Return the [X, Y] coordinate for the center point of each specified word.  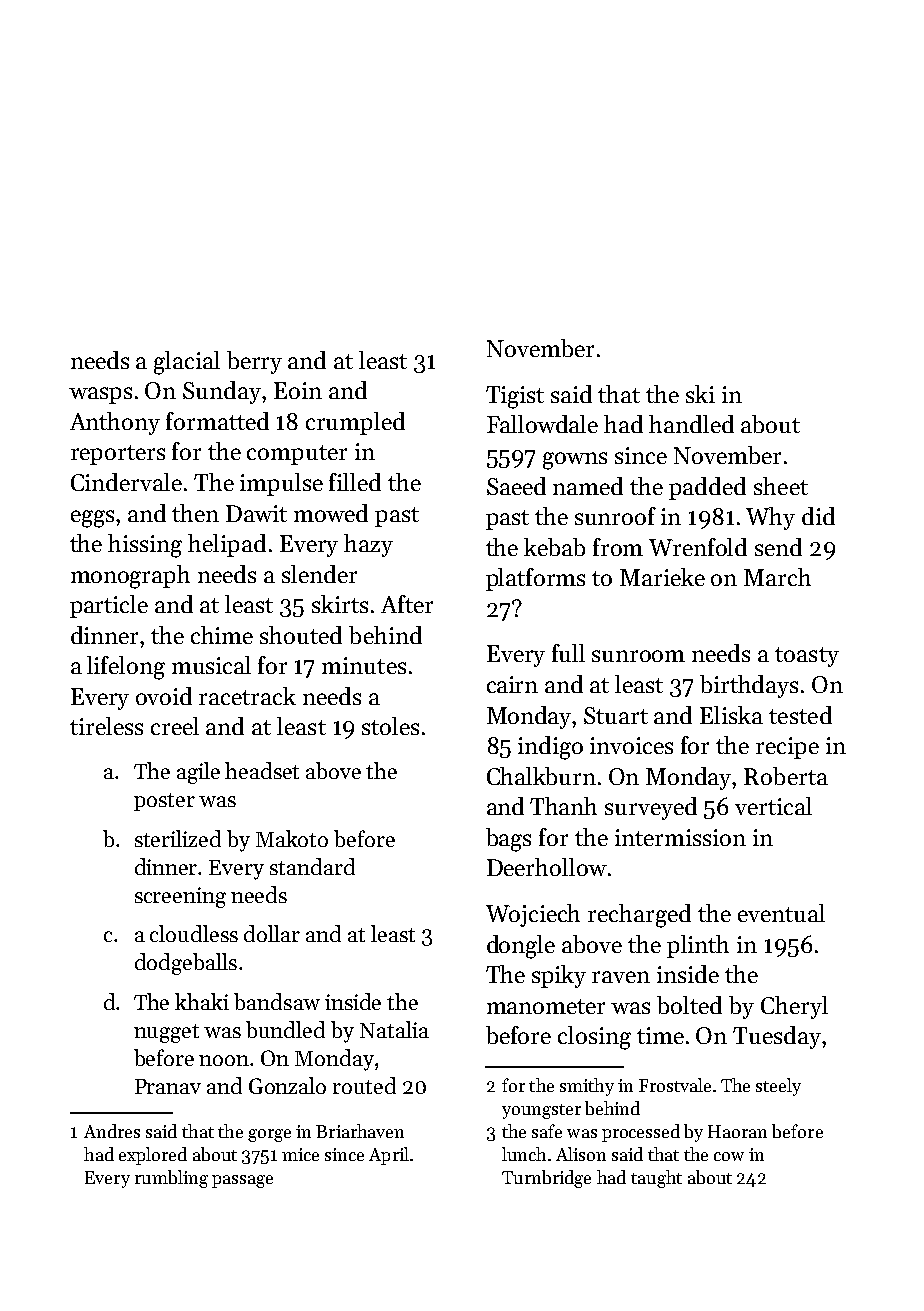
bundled [285, 1029]
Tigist [515, 397]
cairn [512, 684]
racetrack [247, 696]
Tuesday [777, 1037]
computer [297, 455]
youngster [541, 1111]
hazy [368, 545]
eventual [781, 913]
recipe [787, 748]
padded [707, 488]
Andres [112, 1131]
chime [222, 635]
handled [691, 424]
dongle [521, 947]
